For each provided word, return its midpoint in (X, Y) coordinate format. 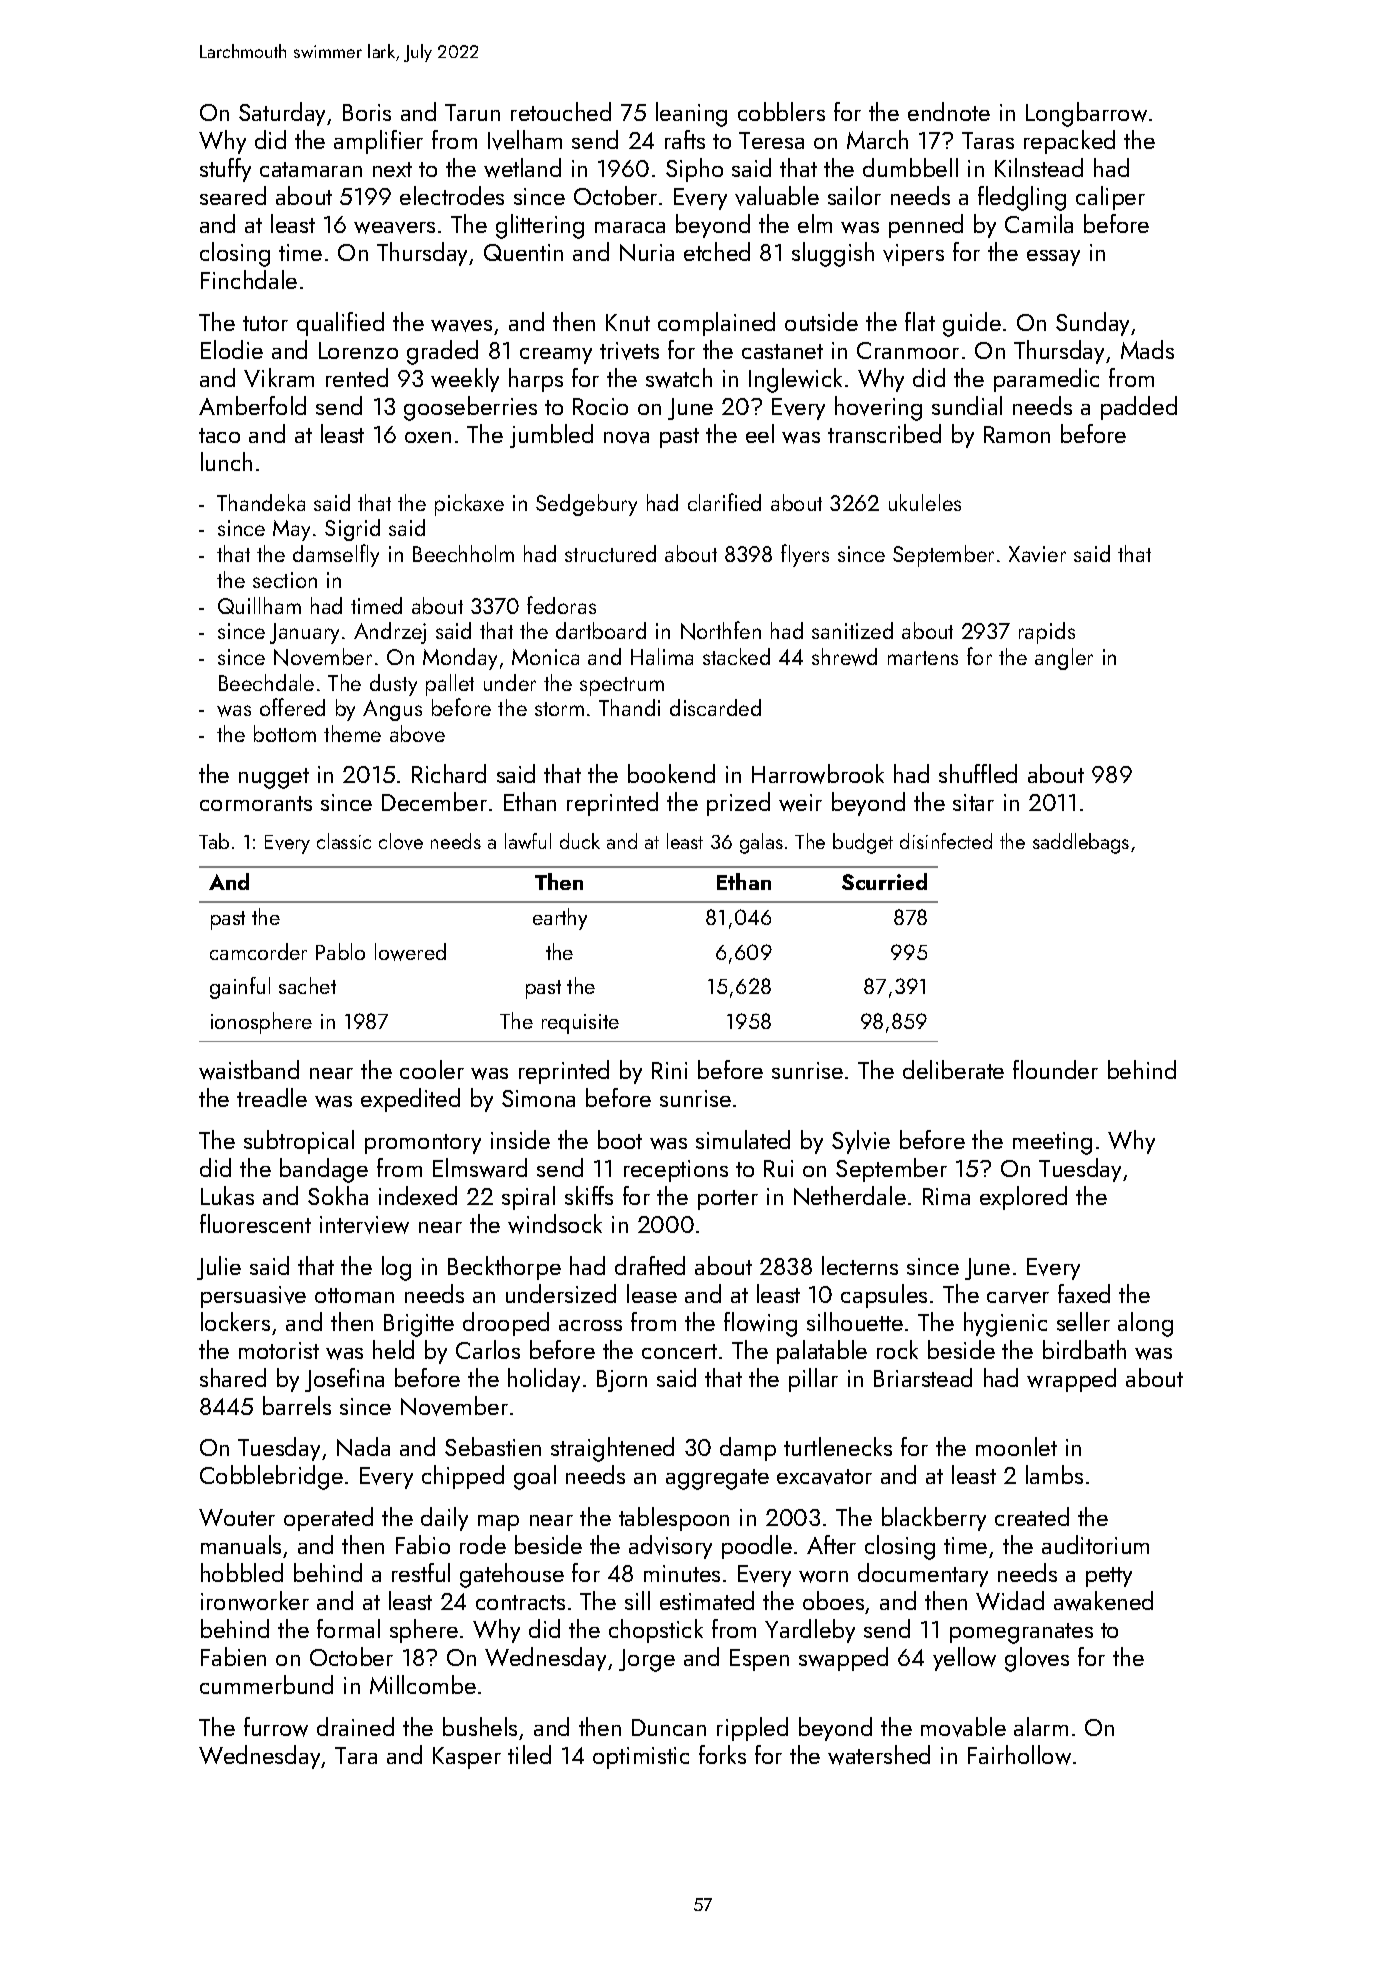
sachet (307, 985)
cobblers (781, 111)
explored (1023, 1198)
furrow (276, 1727)
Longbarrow (1086, 114)
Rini (669, 1070)
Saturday (282, 114)
